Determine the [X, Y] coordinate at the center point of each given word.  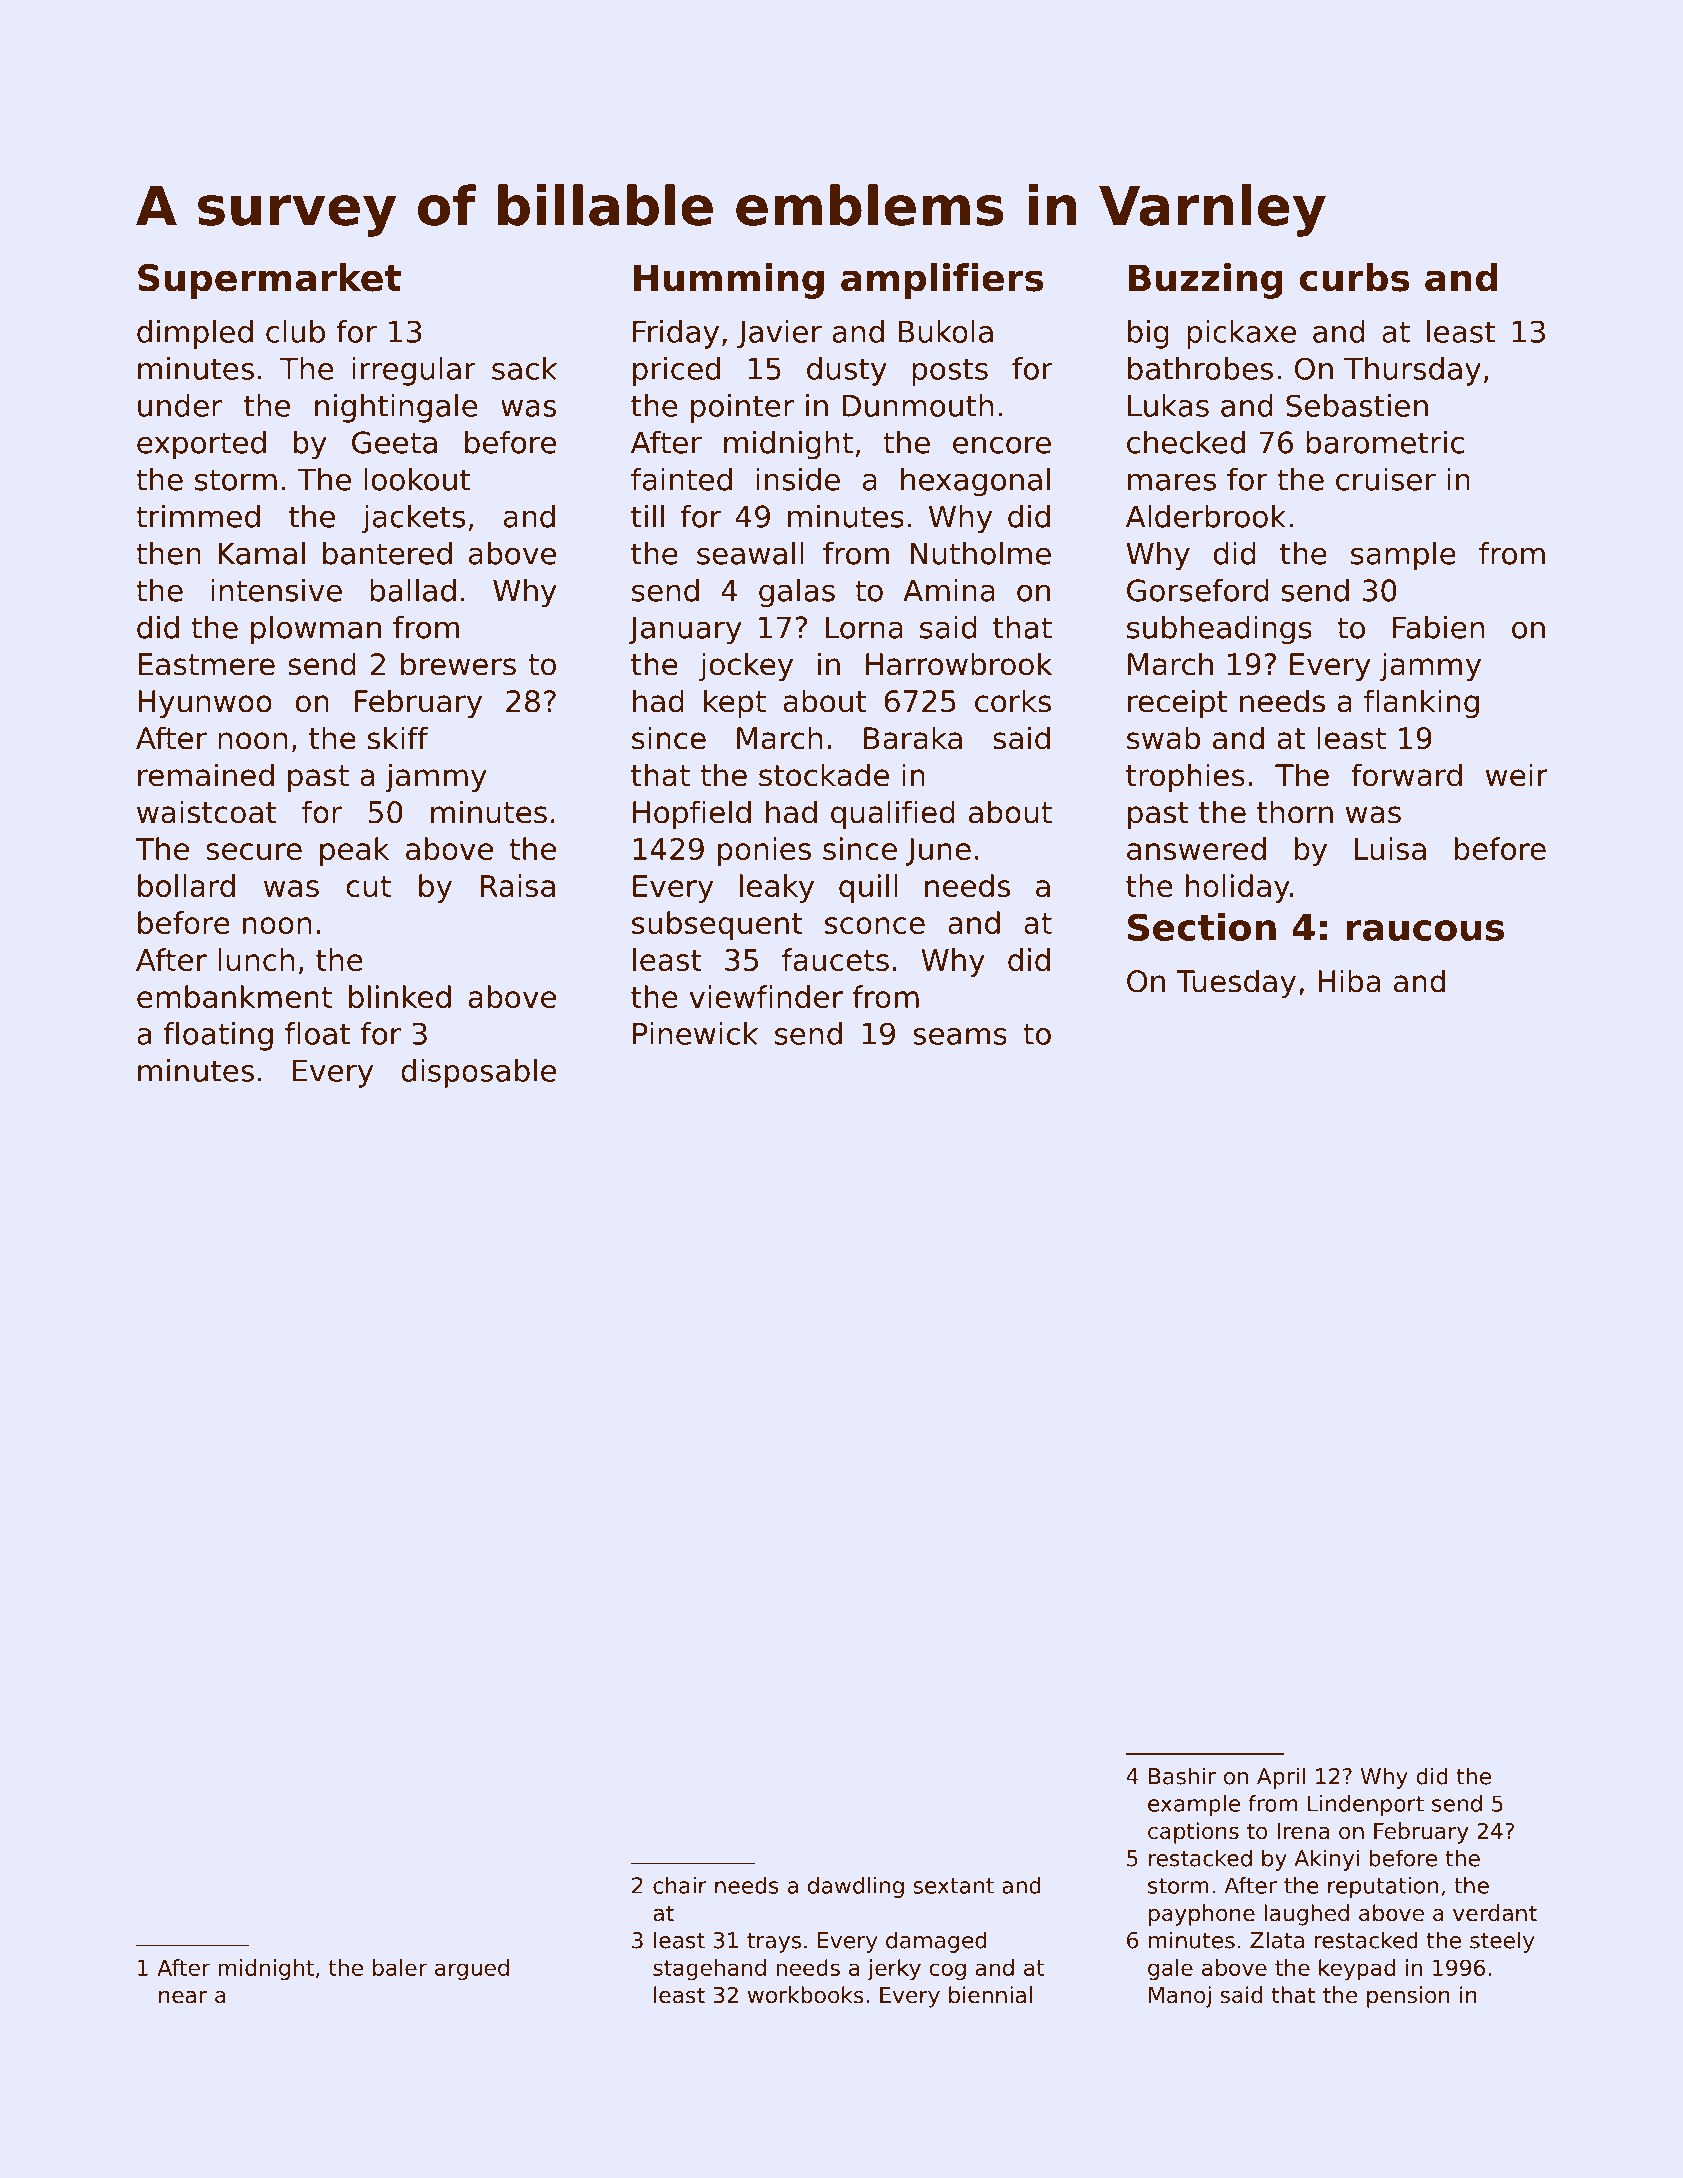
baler [400, 1967]
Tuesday [1236, 983]
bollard [186, 885]
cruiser [1386, 479]
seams [960, 1036]
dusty [847, 371]
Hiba [1349, 981]
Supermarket [269, 281]
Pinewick [695, 1033]
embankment [234, 996]
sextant [953, 1886]
